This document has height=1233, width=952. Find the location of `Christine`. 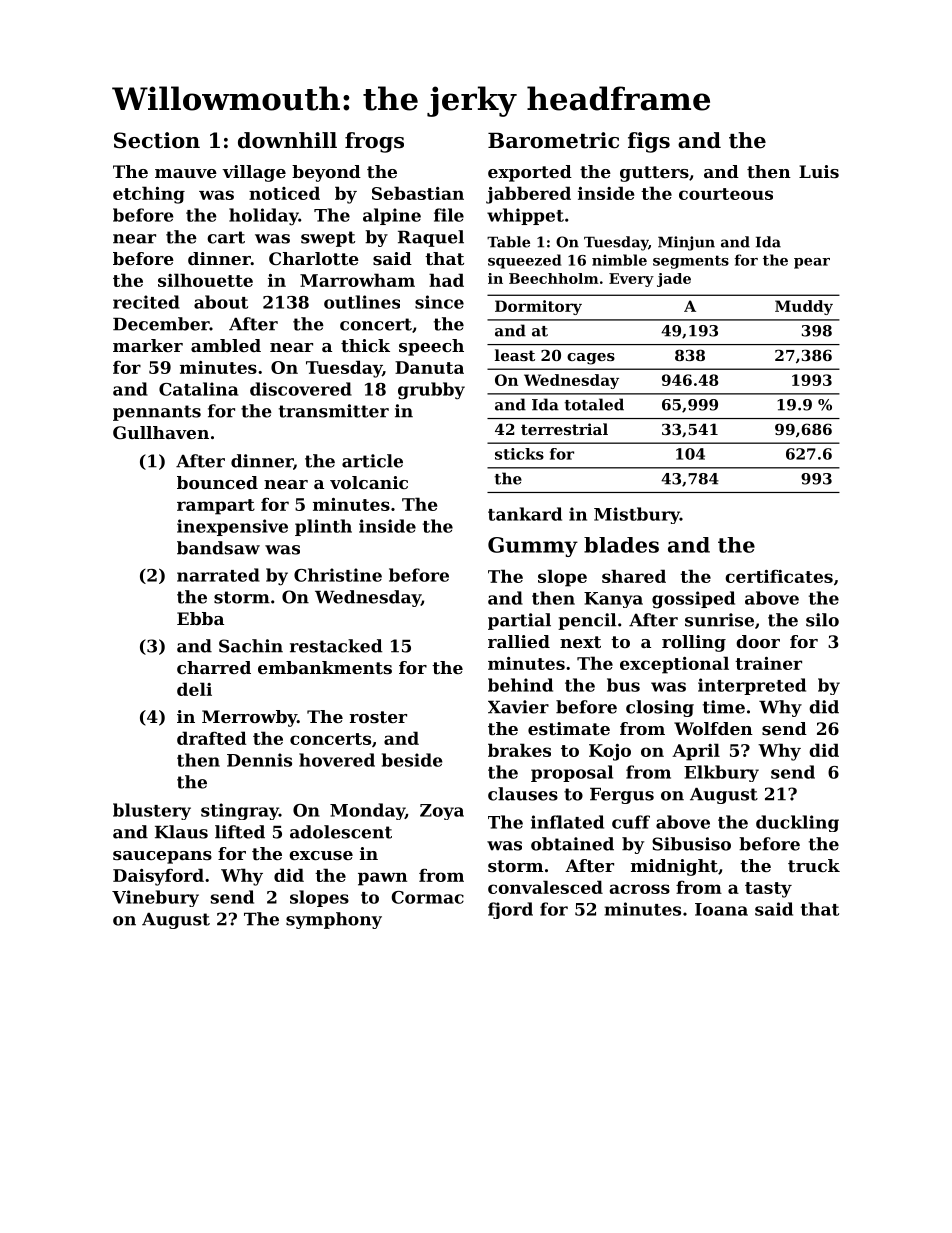

Christine is located at coordinates (338, 575).
